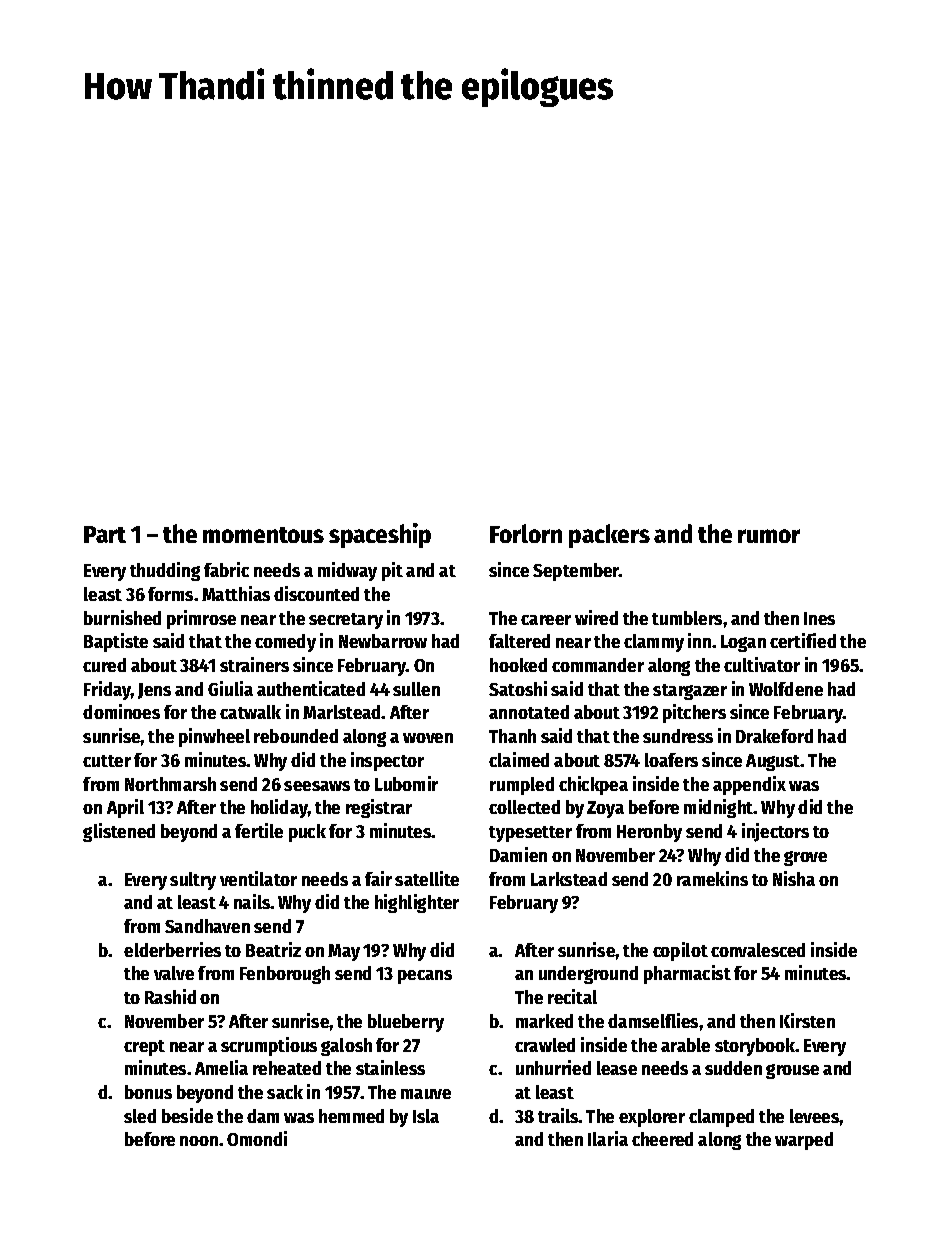 This screenshot has width=952, height=1233. Describe the element at coordinates (214, 737) in the screenshot. I see `pinwheel` at that location.
